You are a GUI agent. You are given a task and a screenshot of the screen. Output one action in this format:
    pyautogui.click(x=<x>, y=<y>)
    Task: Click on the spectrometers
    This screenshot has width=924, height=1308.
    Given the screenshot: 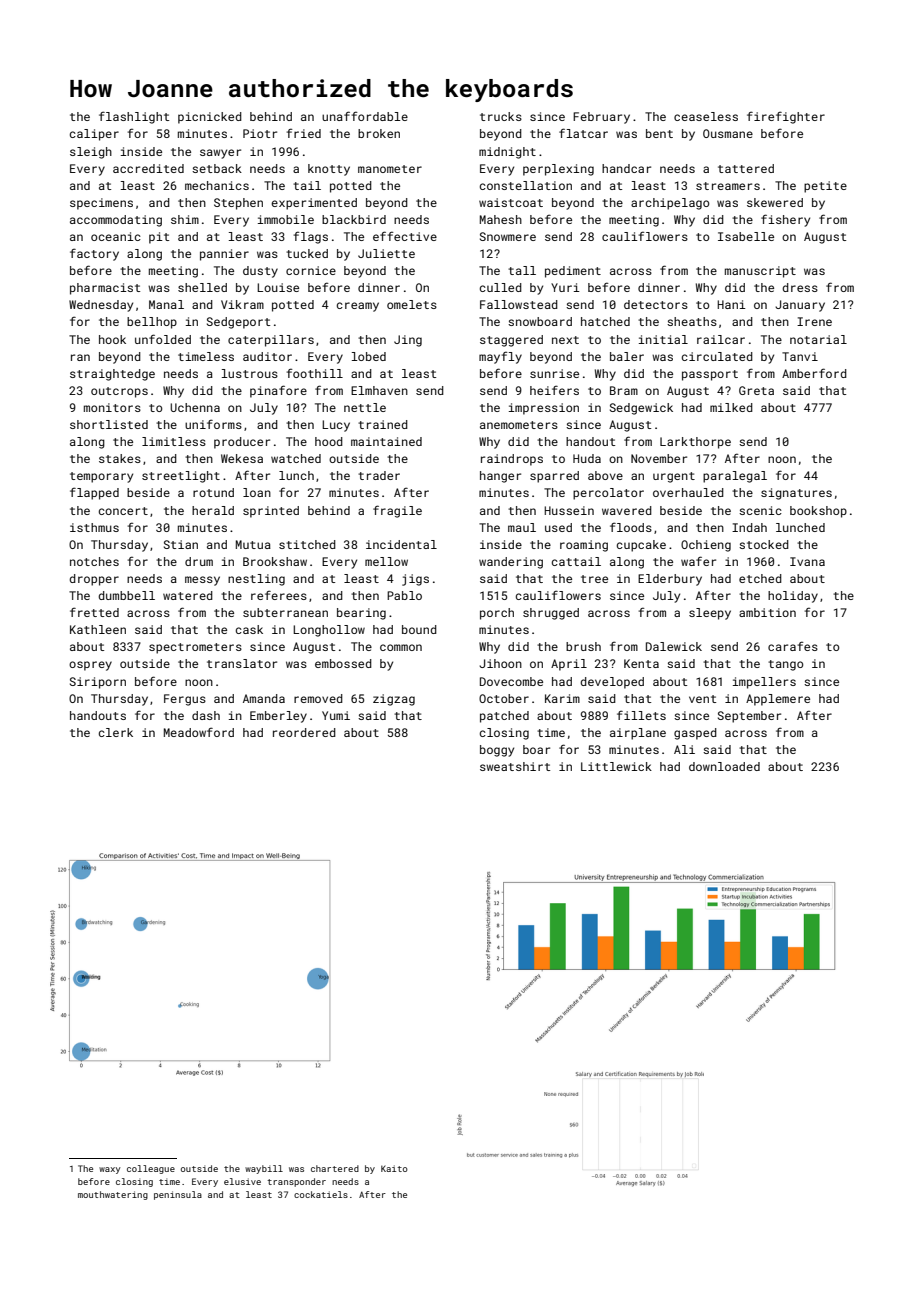 What is the action you would take?
    pyautogui.click(x=195, y=648)
